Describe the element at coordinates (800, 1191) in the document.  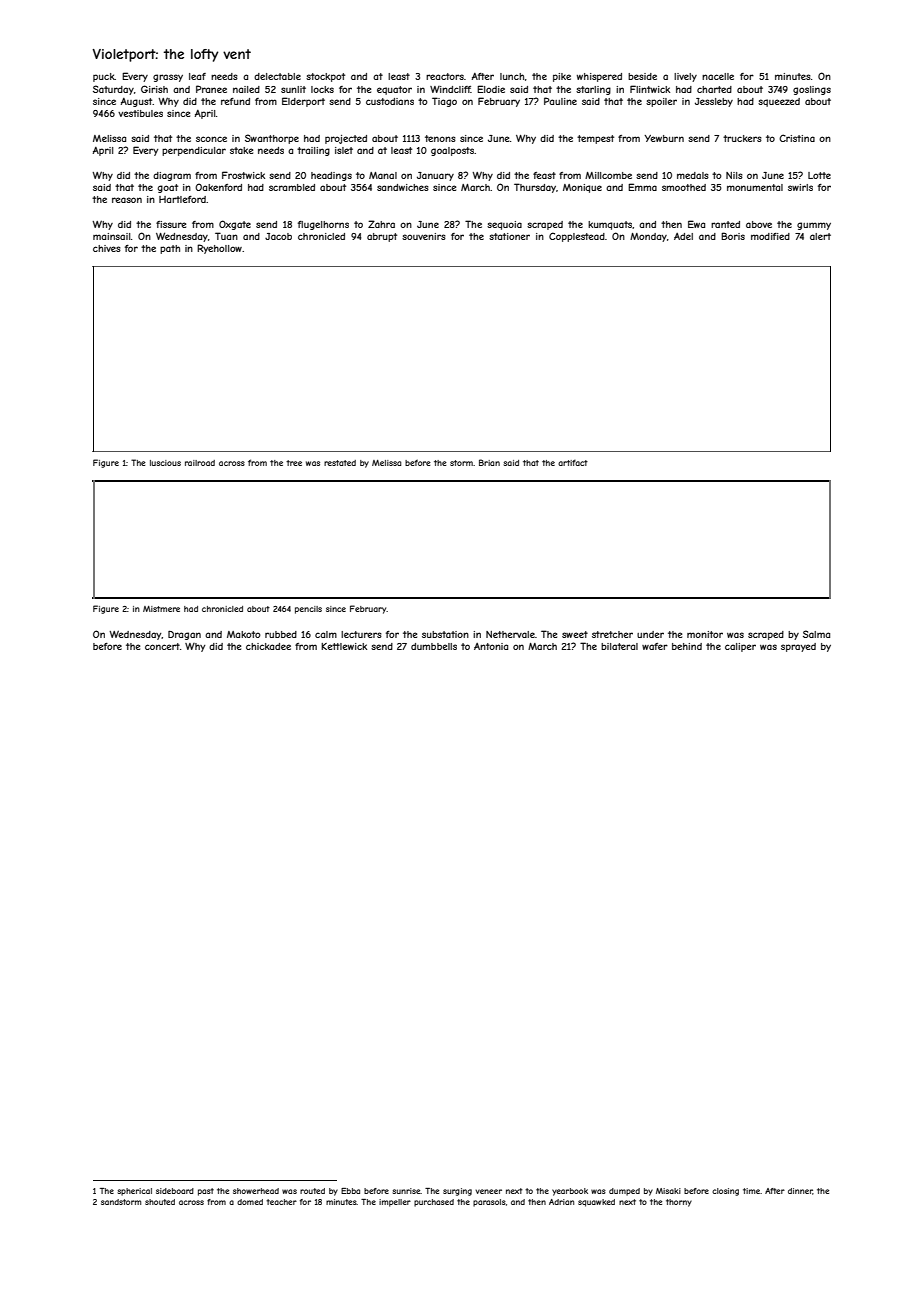
I see `dinner` at that location.
